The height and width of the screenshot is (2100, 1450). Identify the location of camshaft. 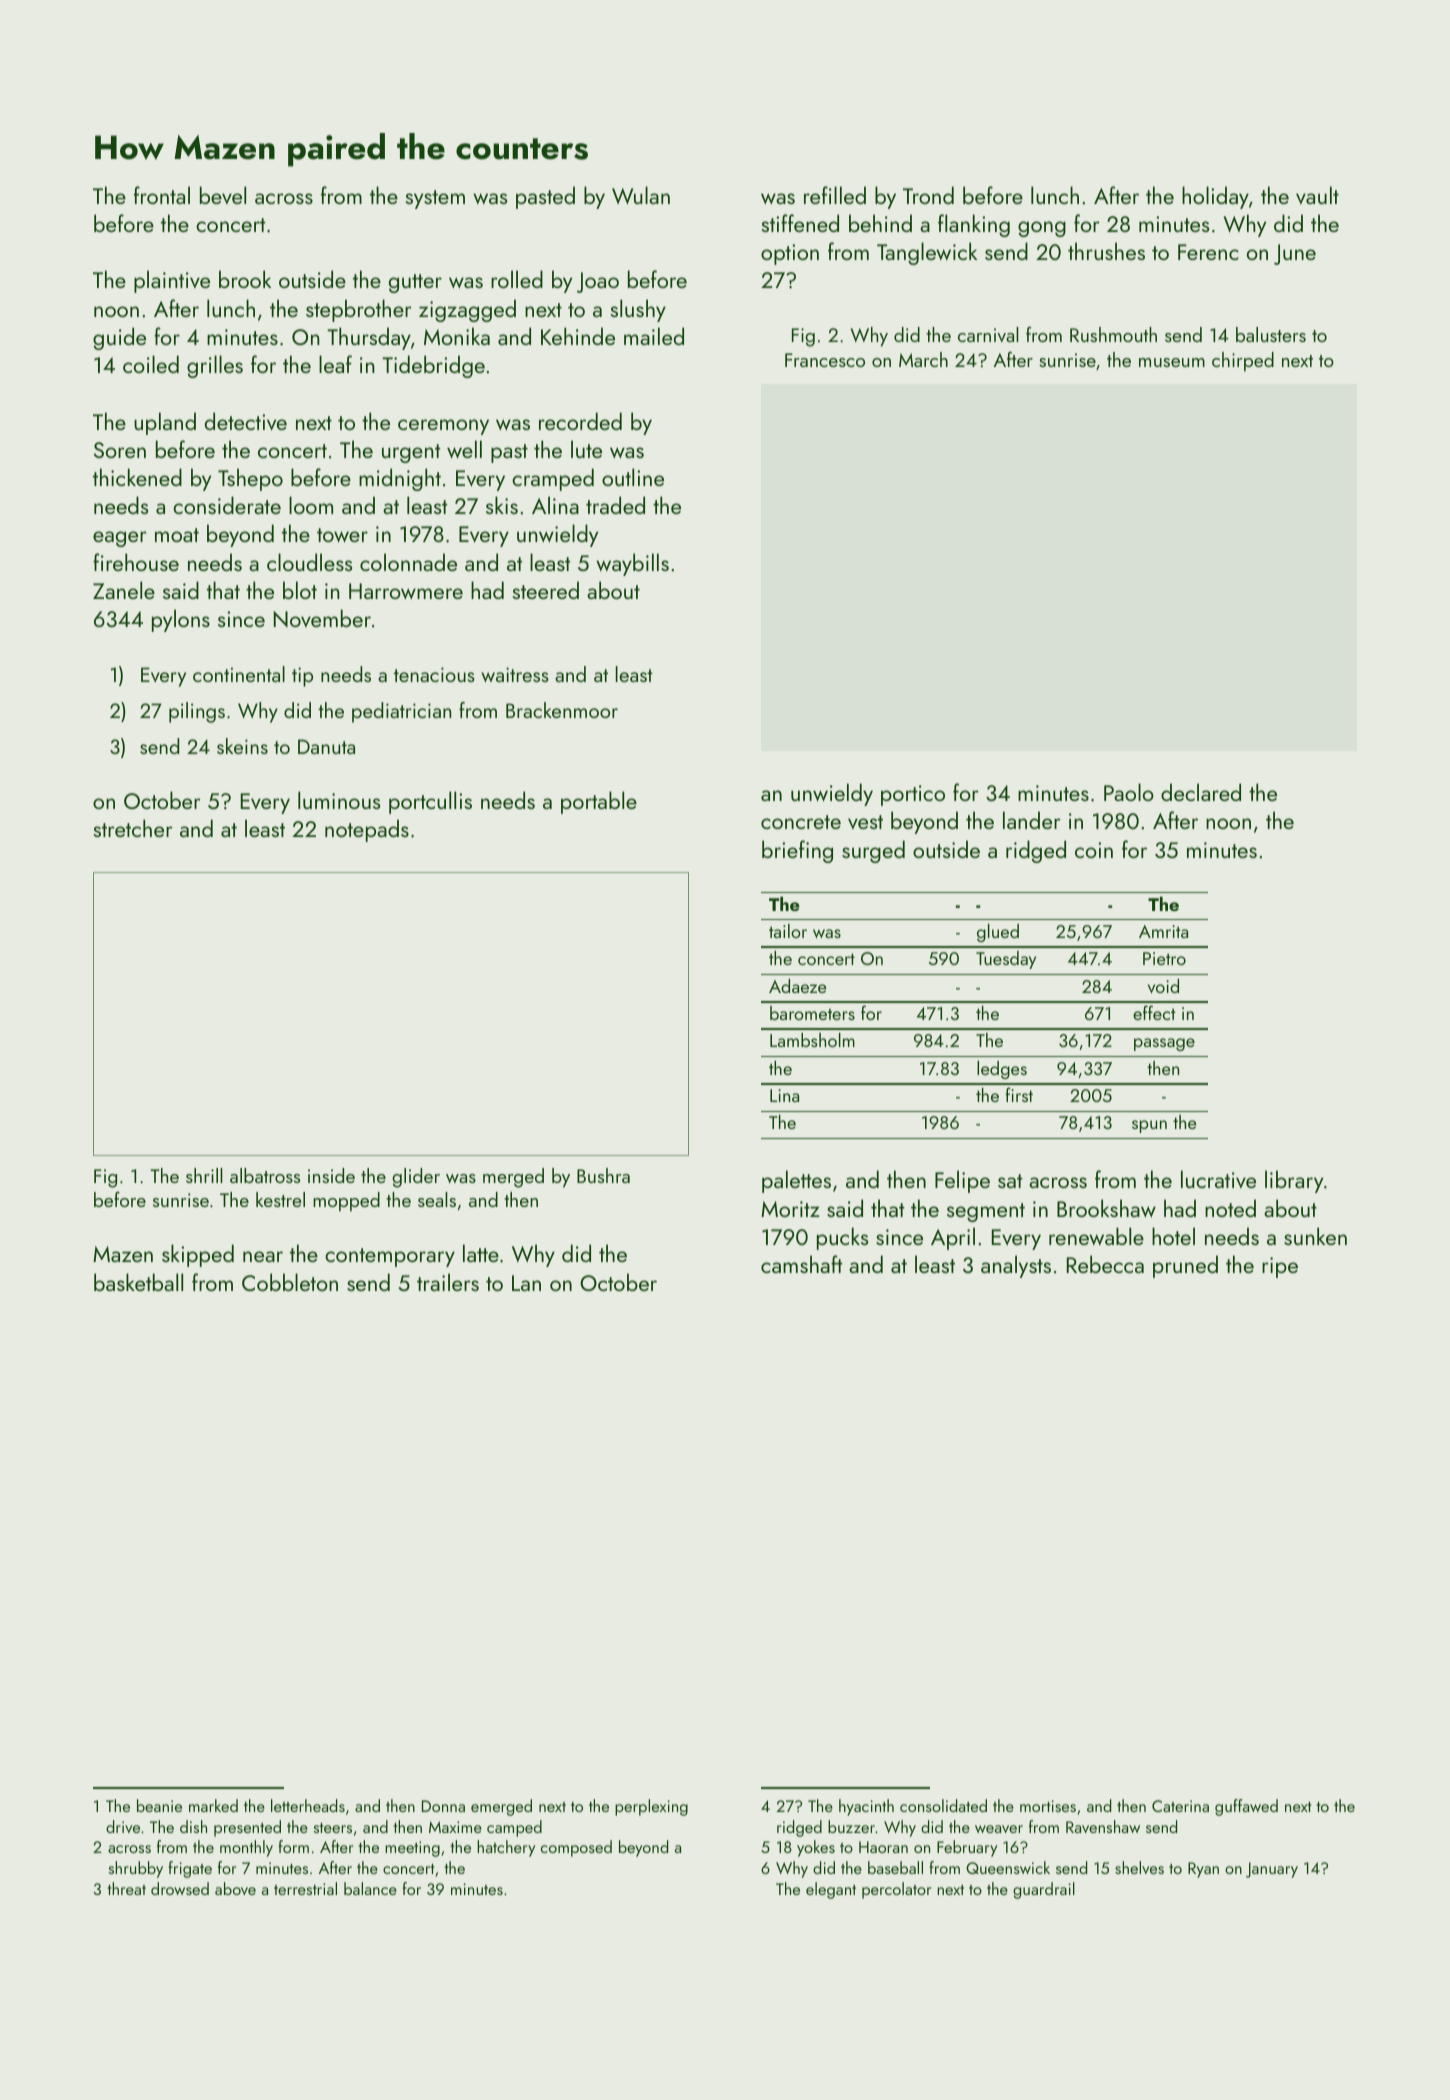
(801, 1264).
